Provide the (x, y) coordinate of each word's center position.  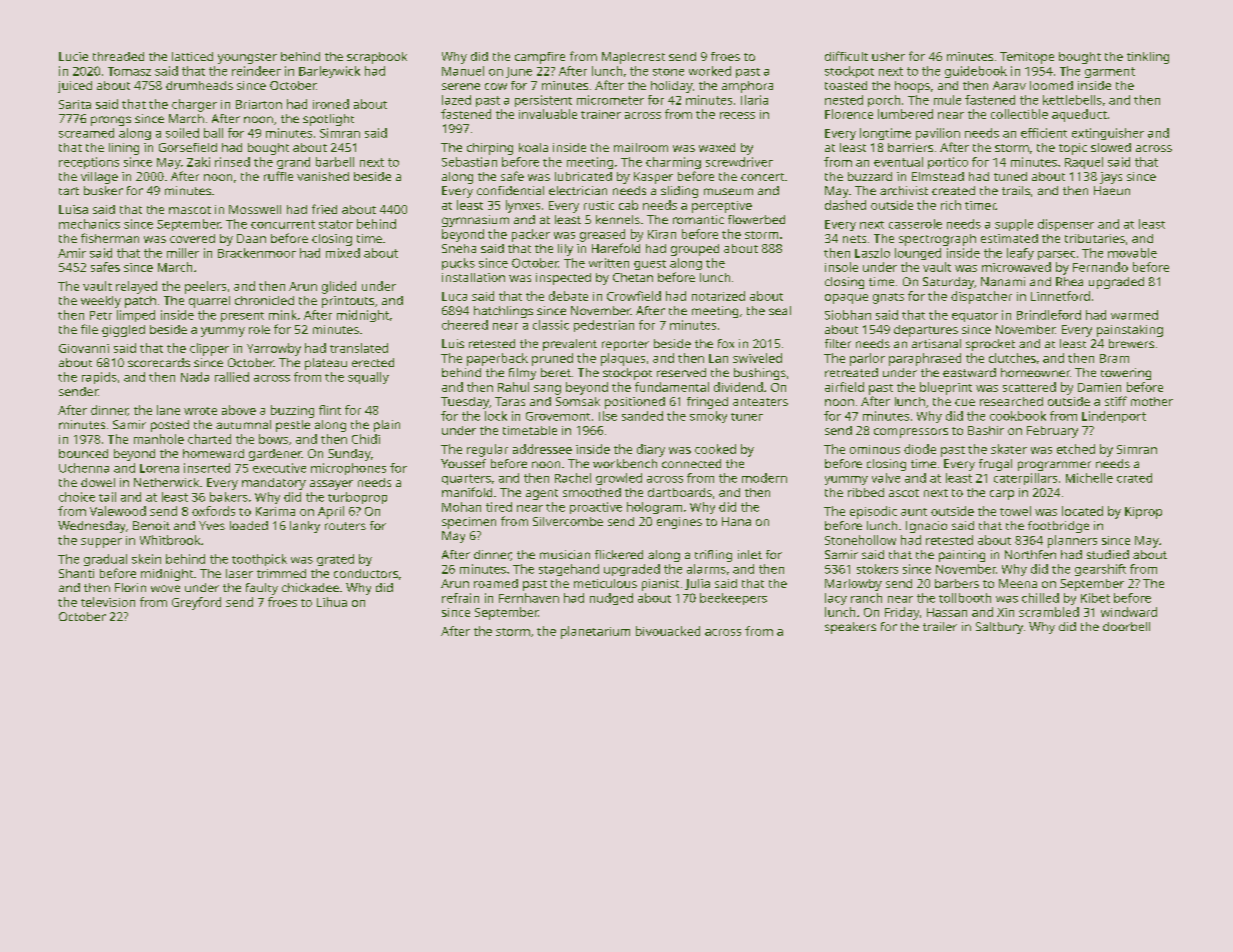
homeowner (1035, 372)
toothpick (259, 560)
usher (888, 56)
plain (387, 426)
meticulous (605, 583)
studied (1108, 554)
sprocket (990, 345)
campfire (540, 58)
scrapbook (377, 58)
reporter (625, 345)
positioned (635, 403)
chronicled (264, 300)
